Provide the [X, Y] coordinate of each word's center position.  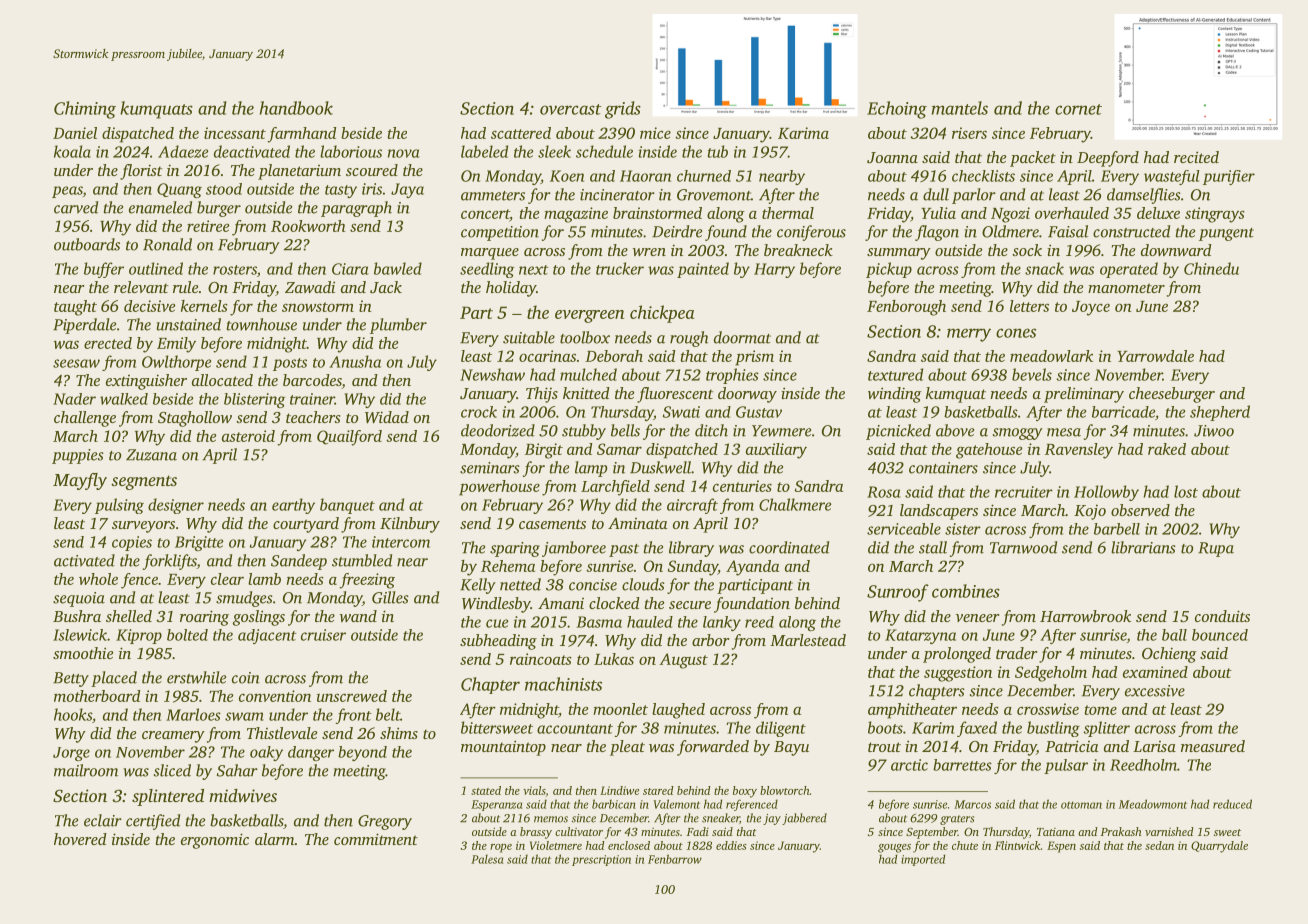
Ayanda [752, 568]
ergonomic [215, 841]
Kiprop [139, 636]
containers [943, 468]
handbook [296, 108]
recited [1196, 157]
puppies [78, 456]
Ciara [350, 269]
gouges [894, 848]
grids [623, 110]
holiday [511, 289]
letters [1029, 306]
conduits [1222, 616]
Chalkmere [795, 504]
